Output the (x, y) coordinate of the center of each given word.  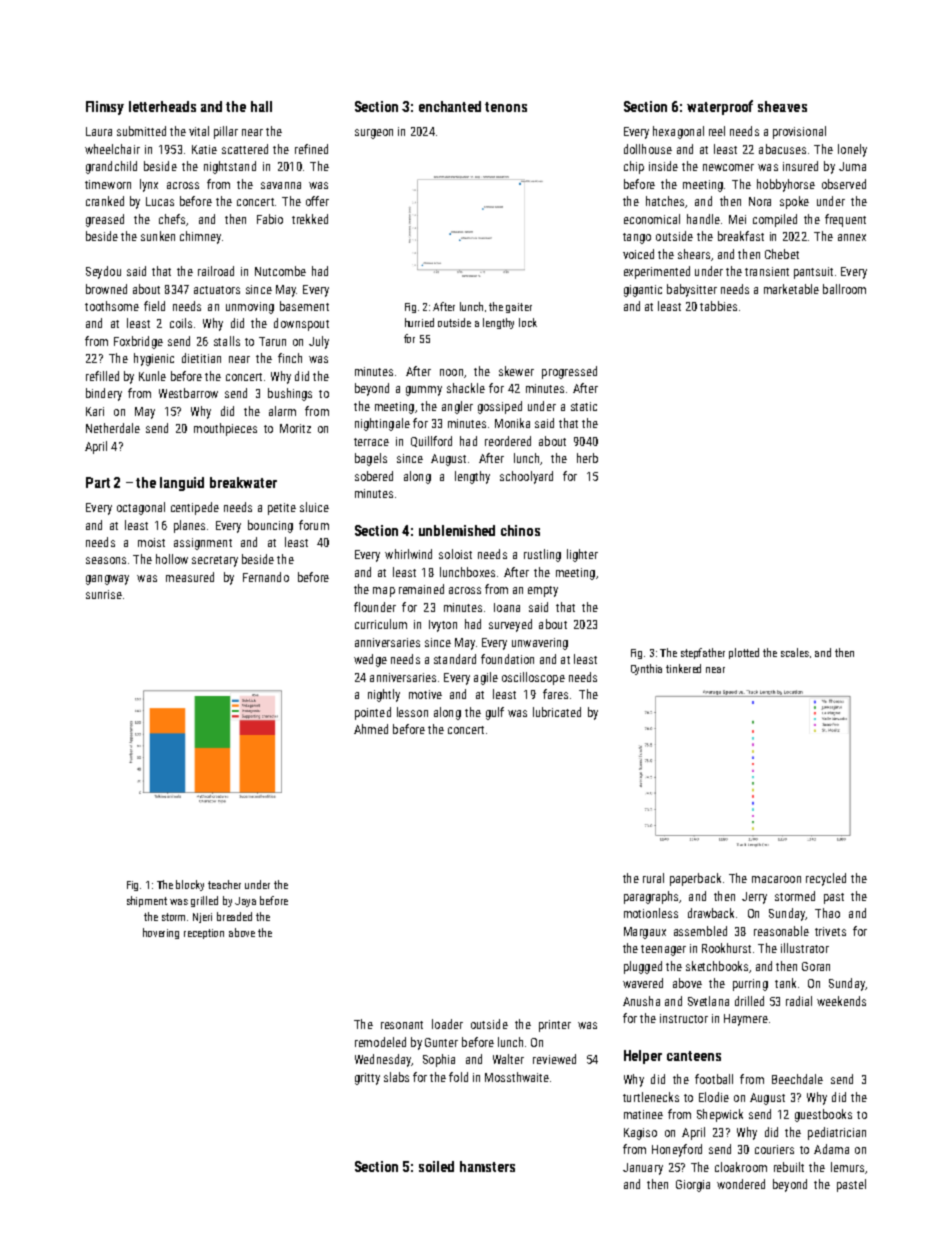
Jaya (245, 902)
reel (717, 131)
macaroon (776, 879)
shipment (147, 901)
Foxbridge (138, 342)
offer (317, 201)
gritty (367, 1079)
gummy (424, 391)
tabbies (718, 306)
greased (105, 220)
